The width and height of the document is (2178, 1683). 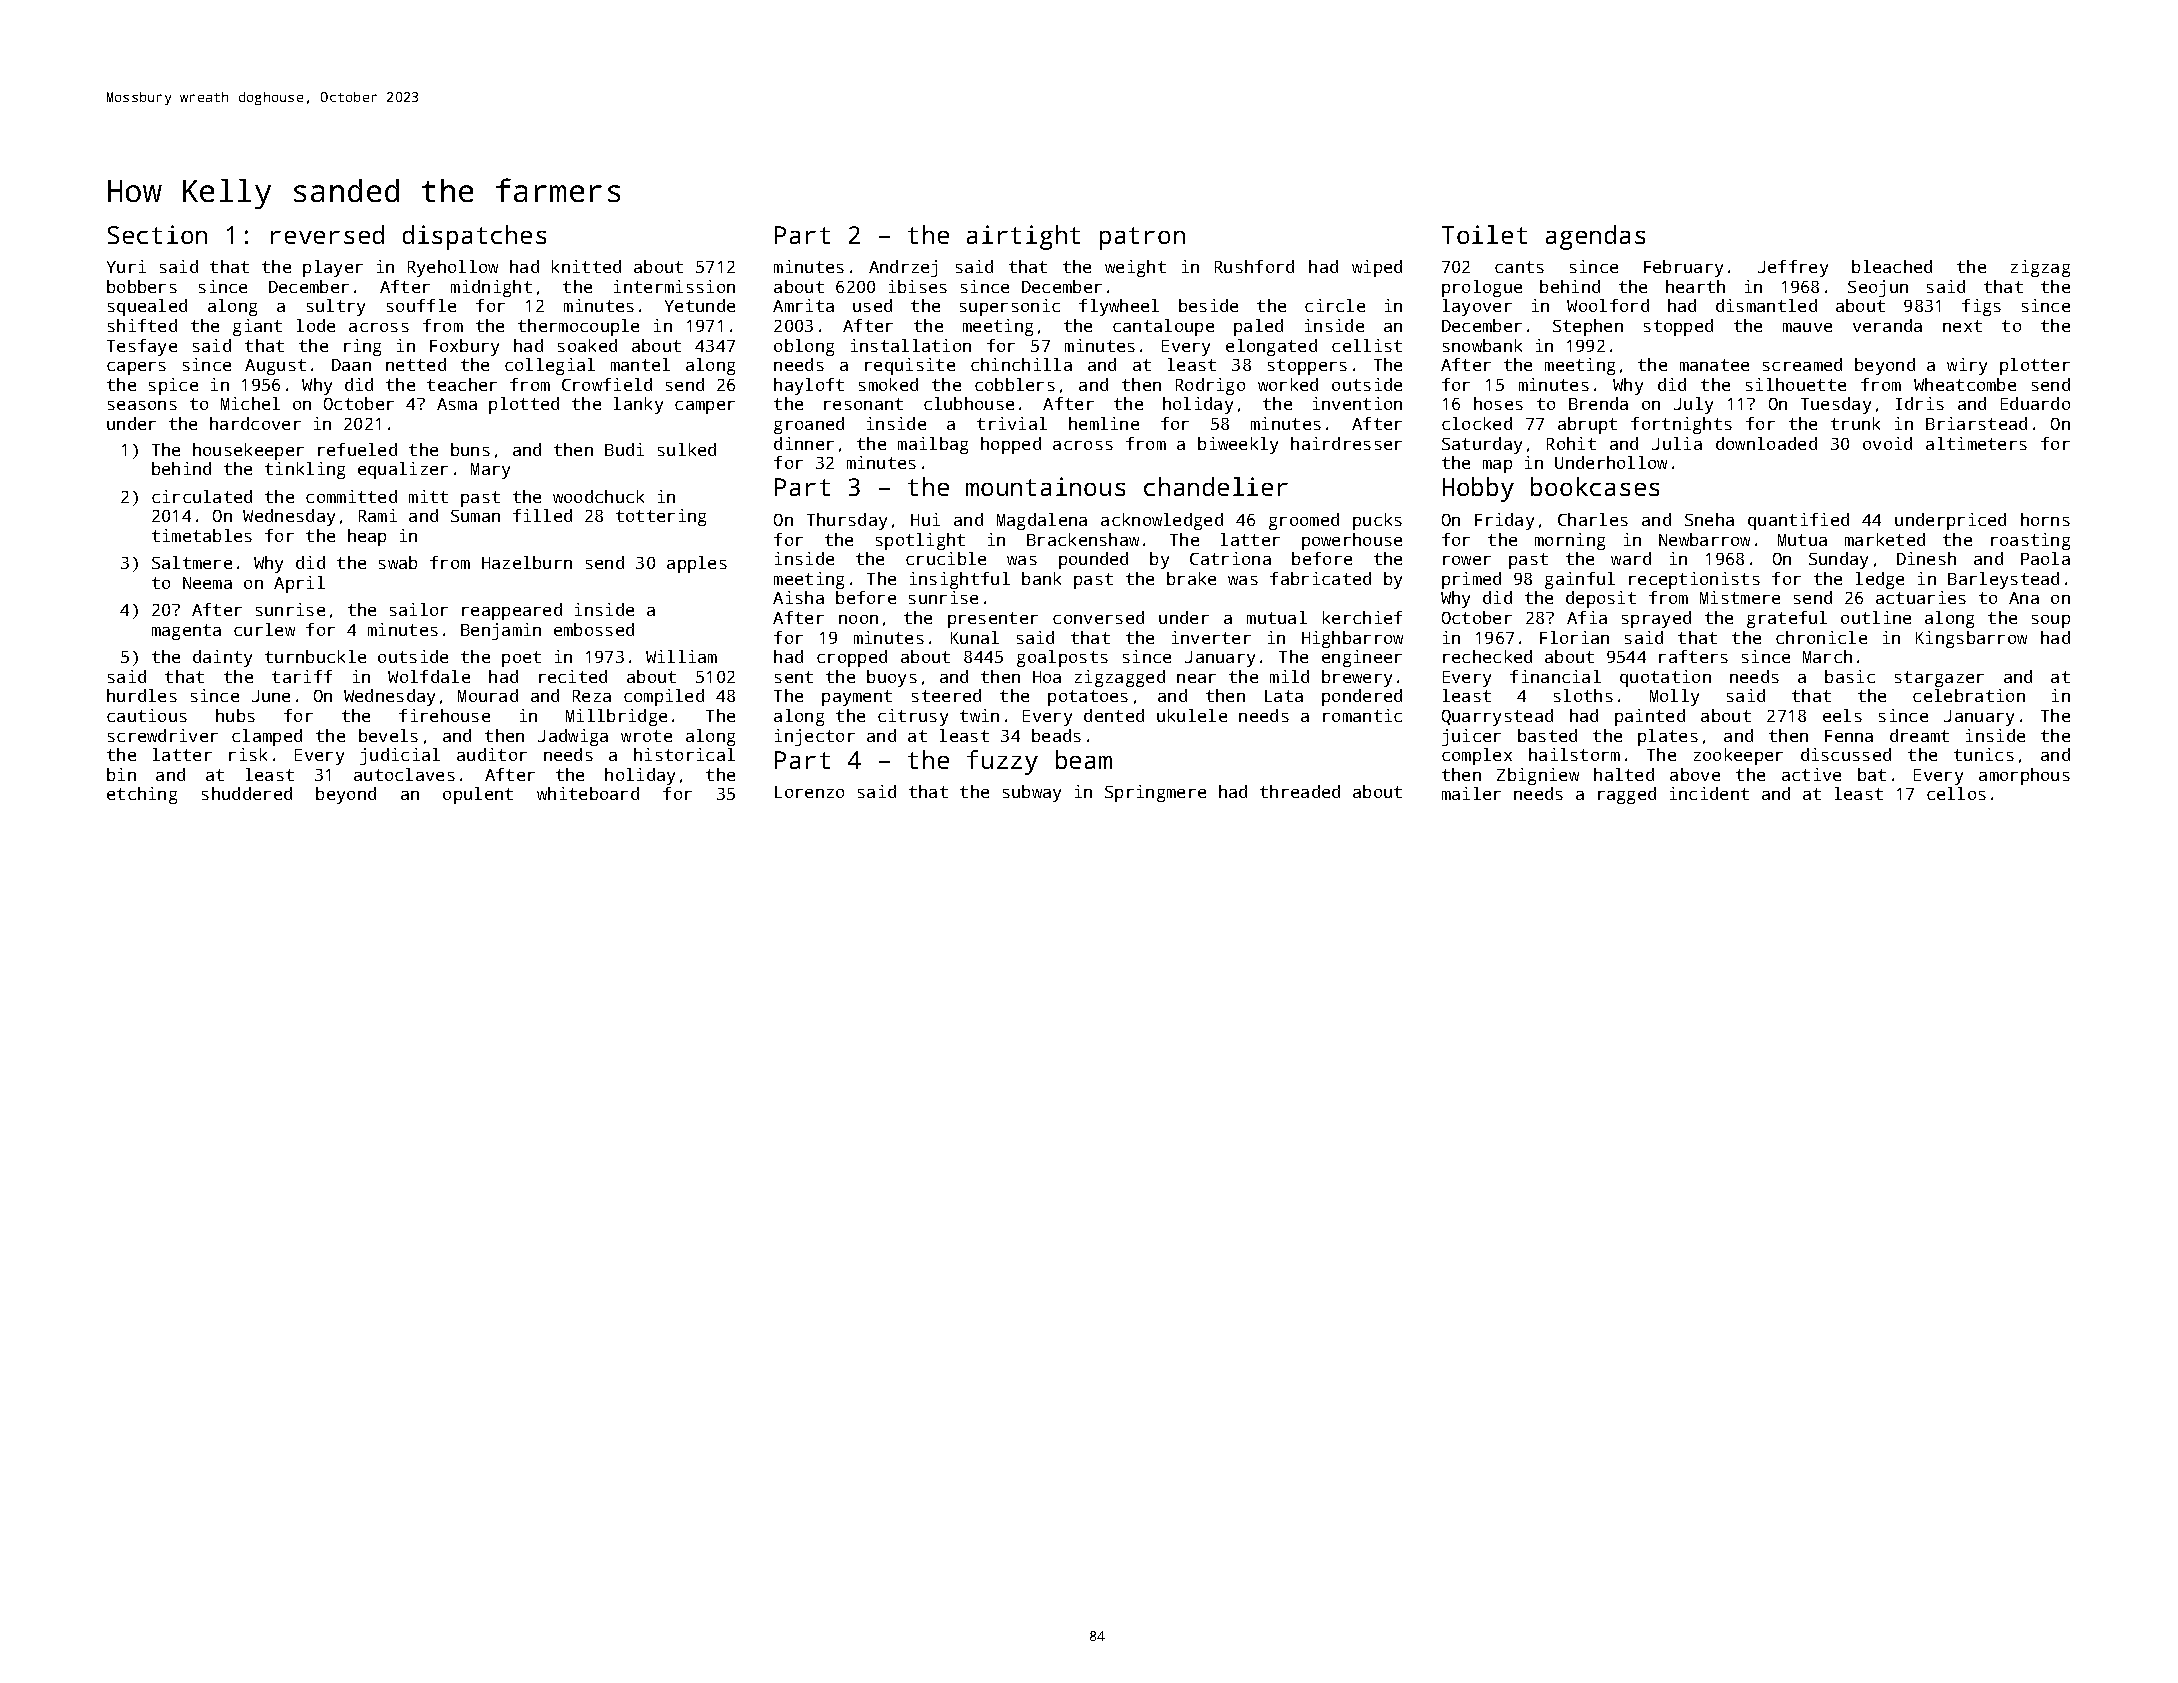 What do you see at coordinates (1969, 695) in the document?
I see `celebration` at bounding box center [1969, 695].
